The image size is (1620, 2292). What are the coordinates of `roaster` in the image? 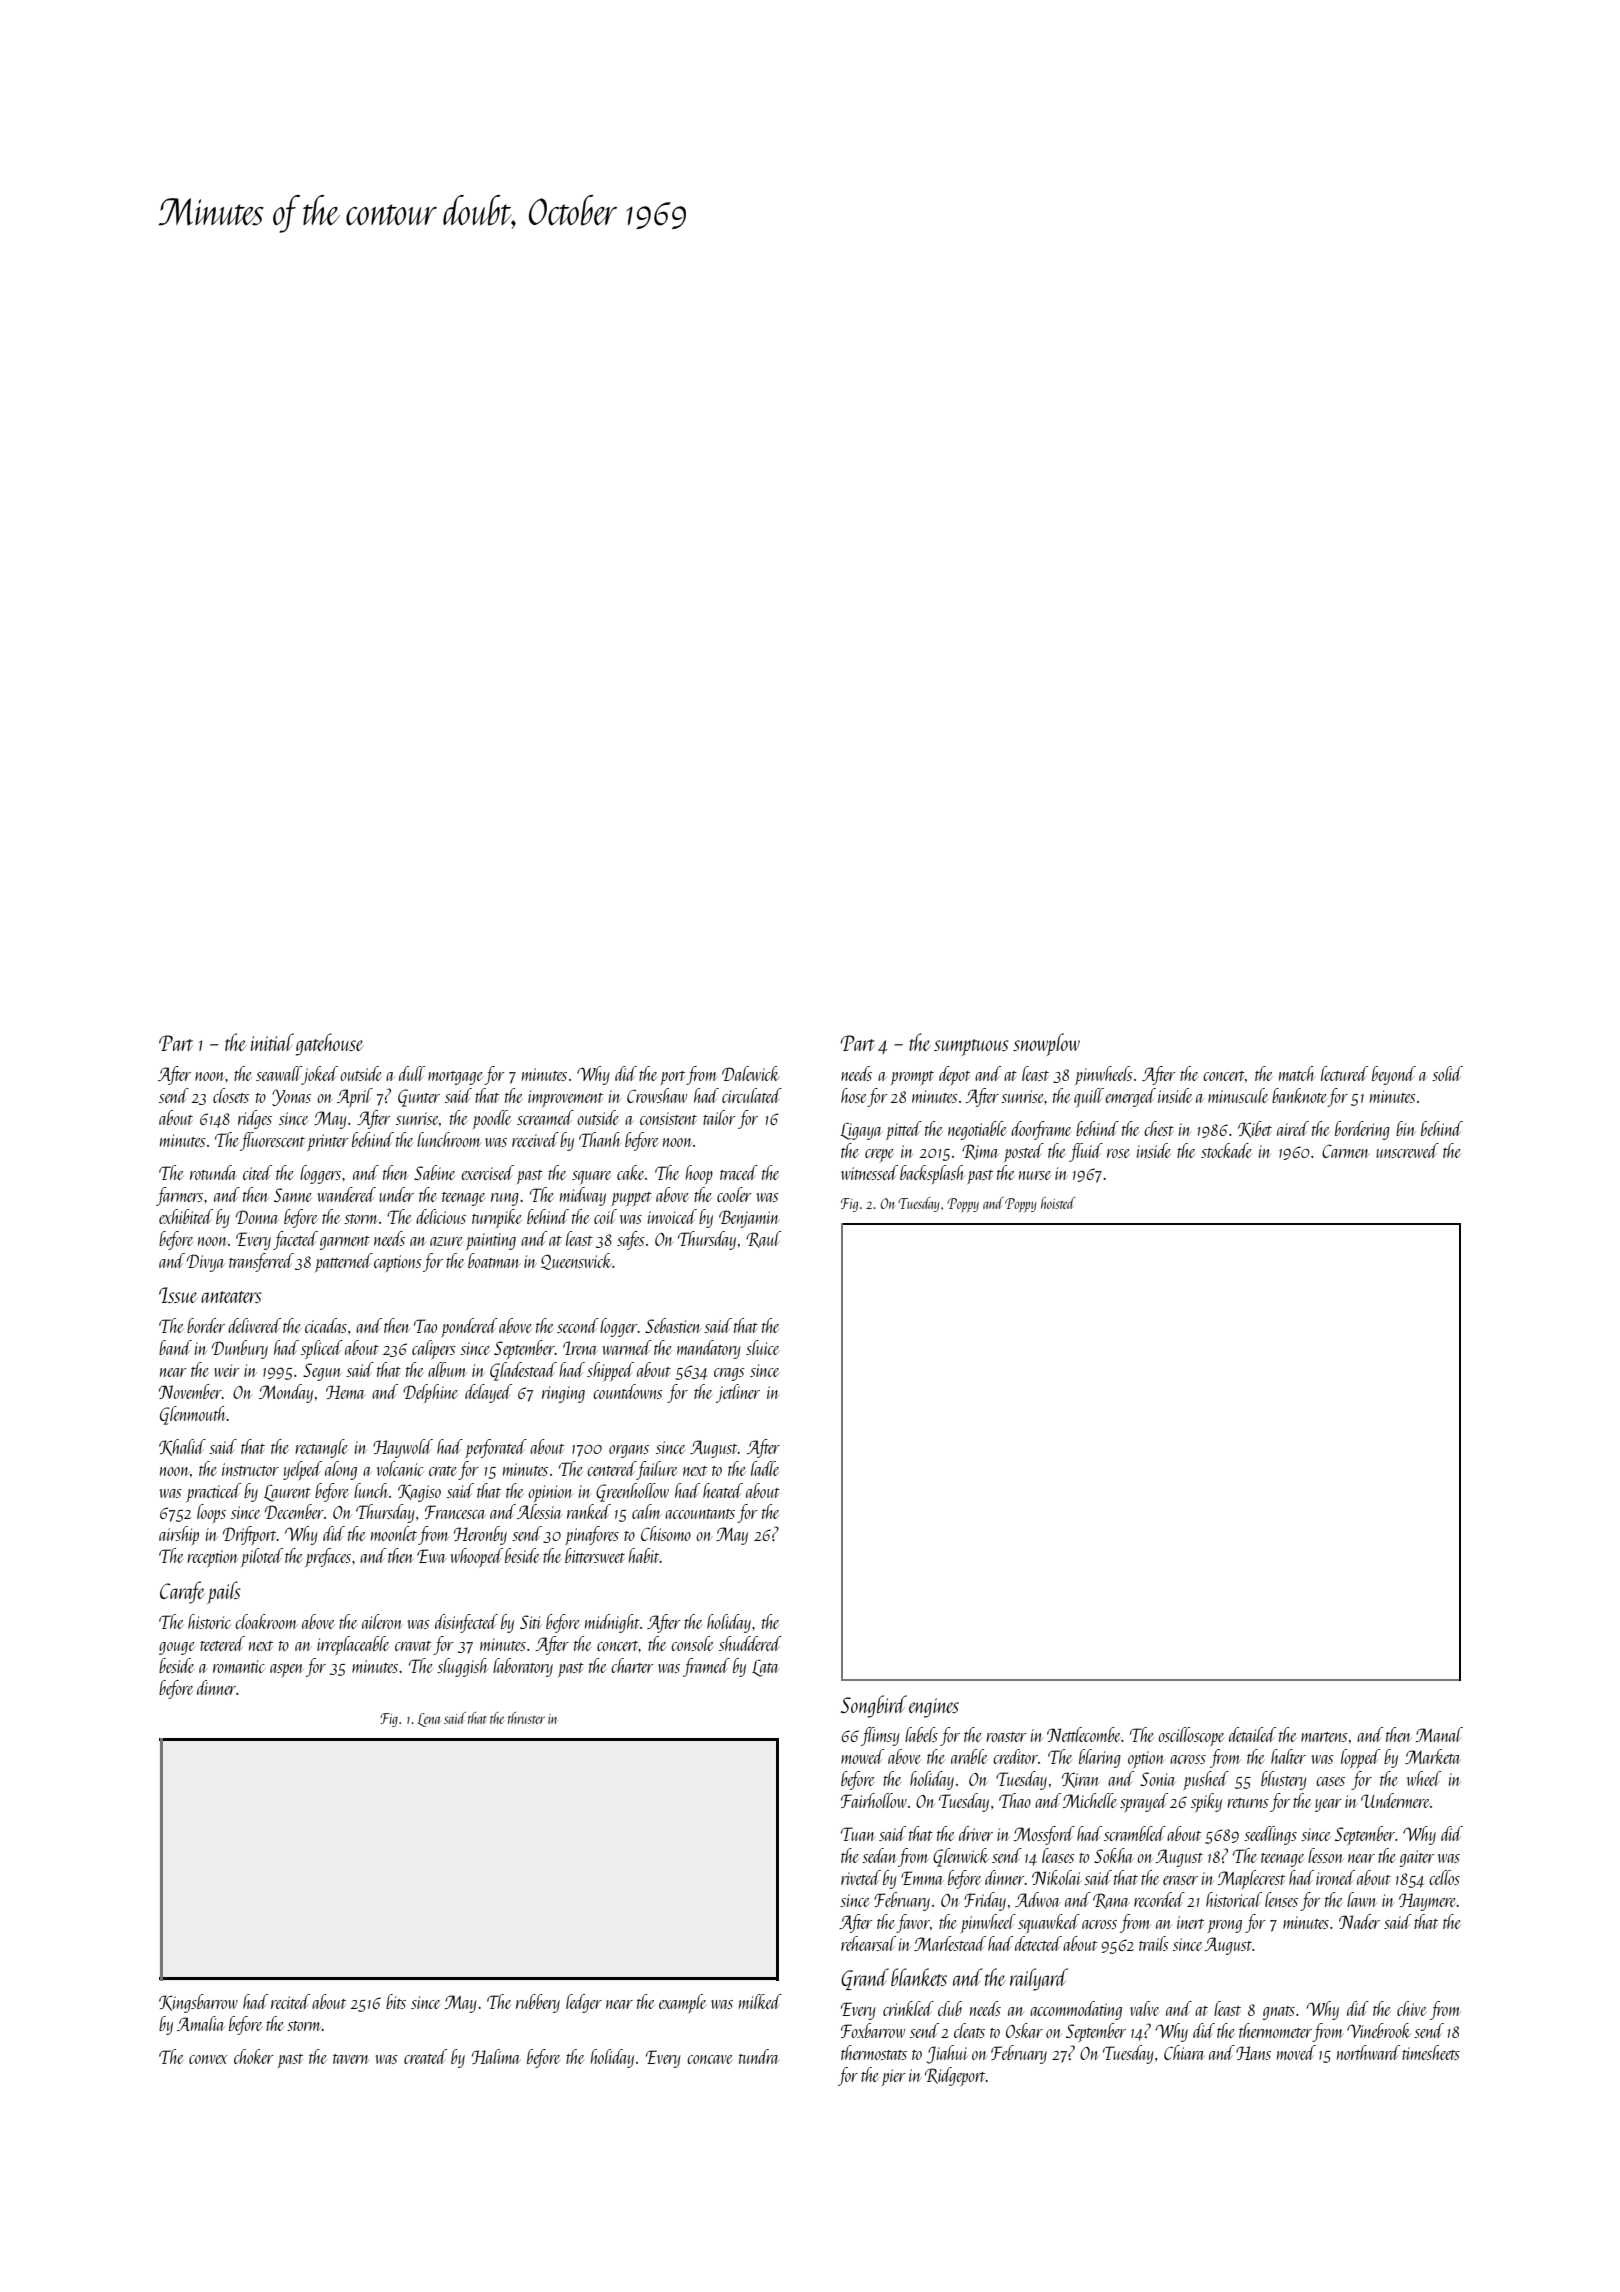 It's located at (1006, 1737).
